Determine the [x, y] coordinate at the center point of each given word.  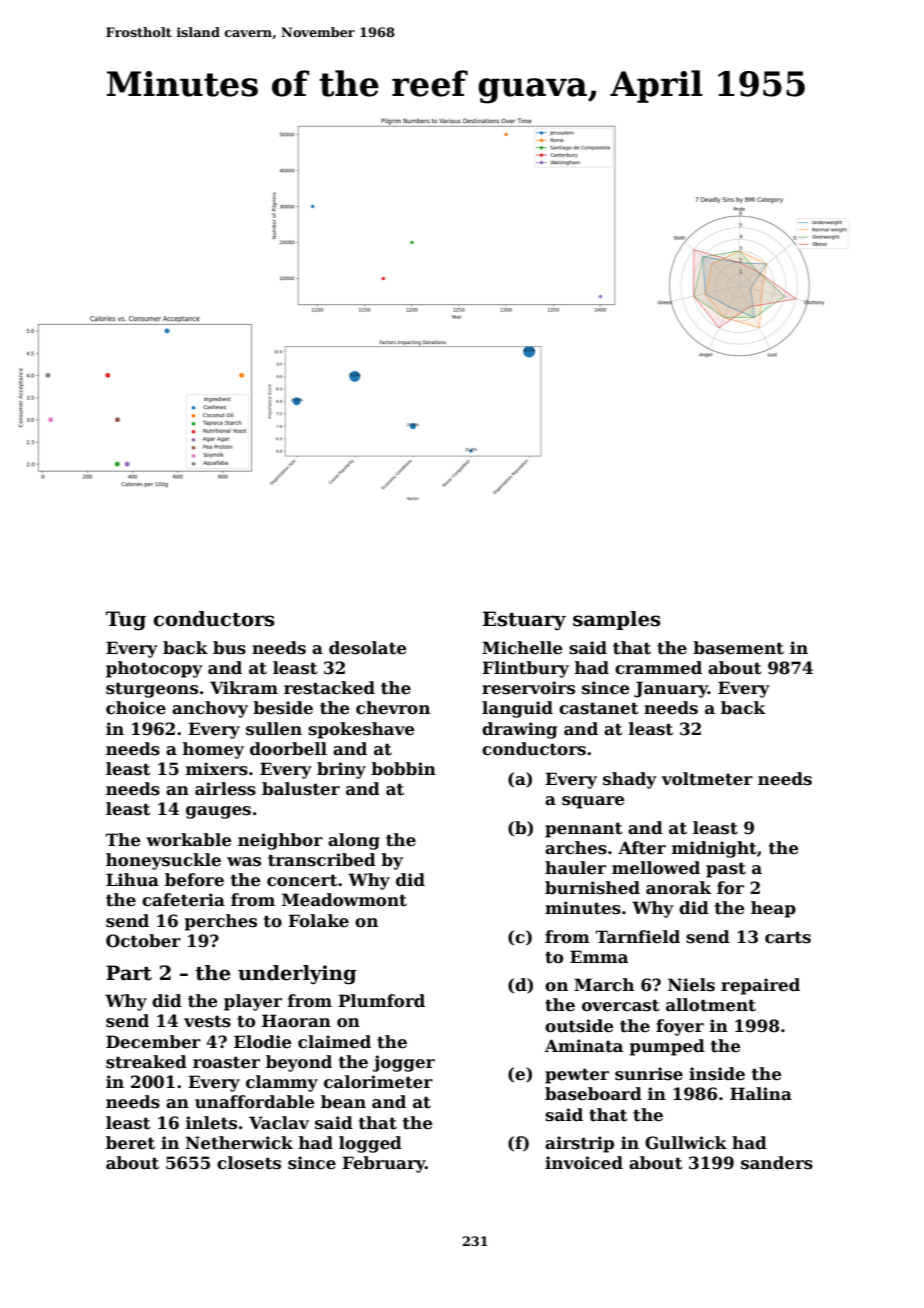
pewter [577, 1076]
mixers [217, 769]
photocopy [154, 669]
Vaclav [279, 1123]
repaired [760, 986]
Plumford [381, 1001]
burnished [592, 888]
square [593, 802]
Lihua [132, 880]
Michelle [522, 648]
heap [773, 909]
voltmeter [707, 779]
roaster [226, 1062]
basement [738, 648]
